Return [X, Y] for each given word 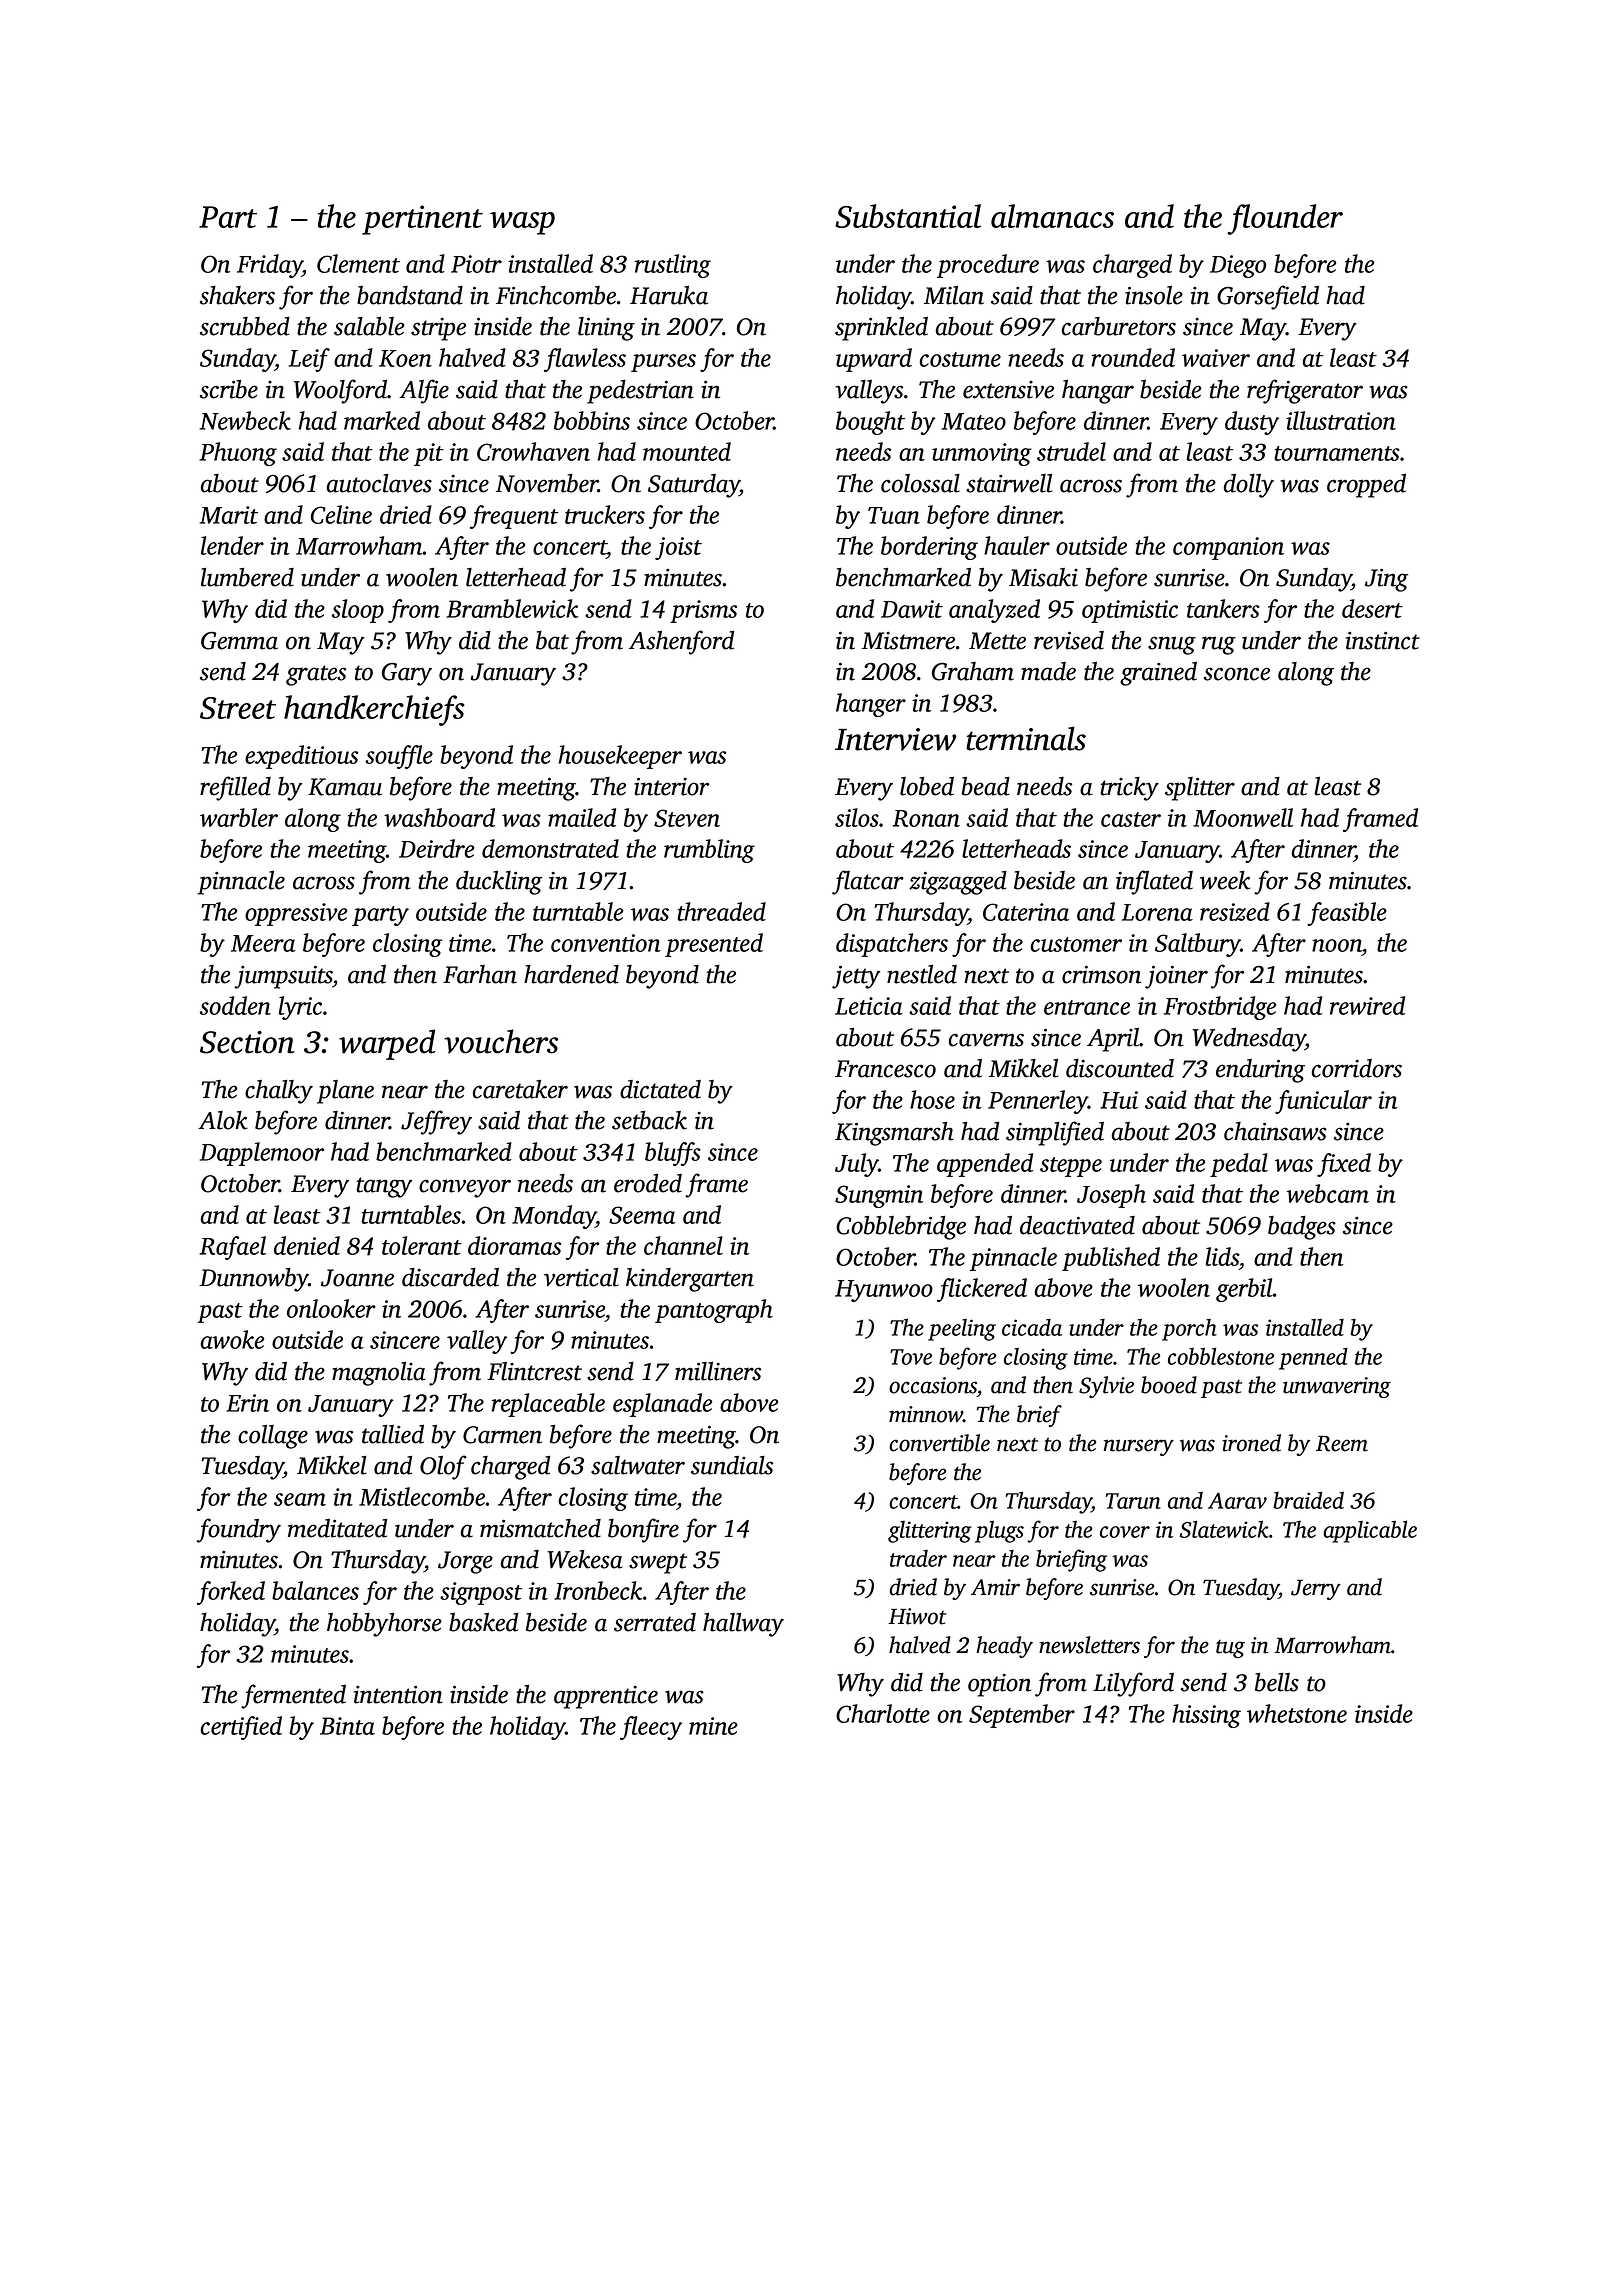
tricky [1129, 789]
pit [429, 454]
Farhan [480, 974]
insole [1154, 295]
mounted [687, 451]
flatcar [868, 882]
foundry [239, 1530]
